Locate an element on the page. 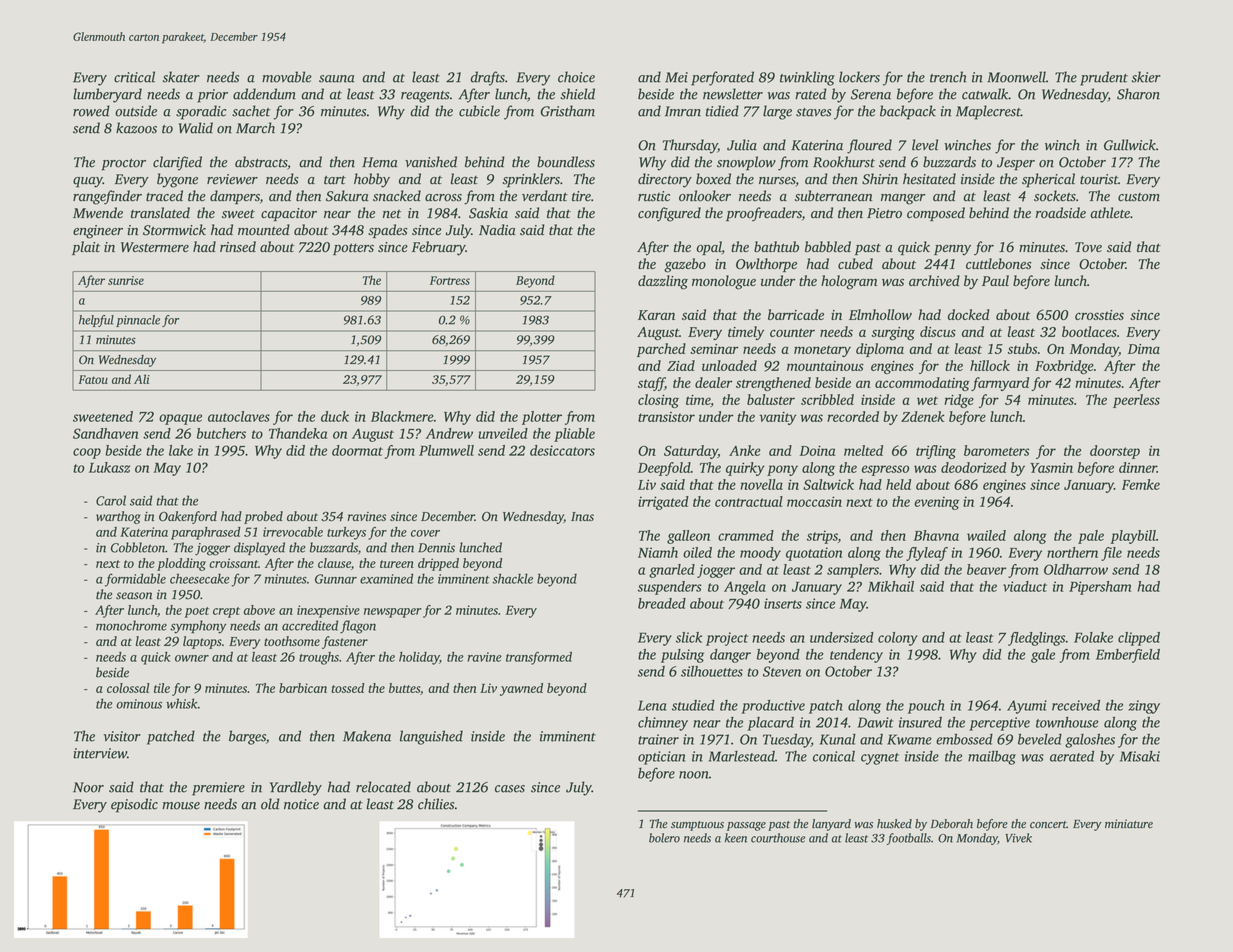 The height and width of the document is (952, 1233). languished is located at coordinates (431, 737).
